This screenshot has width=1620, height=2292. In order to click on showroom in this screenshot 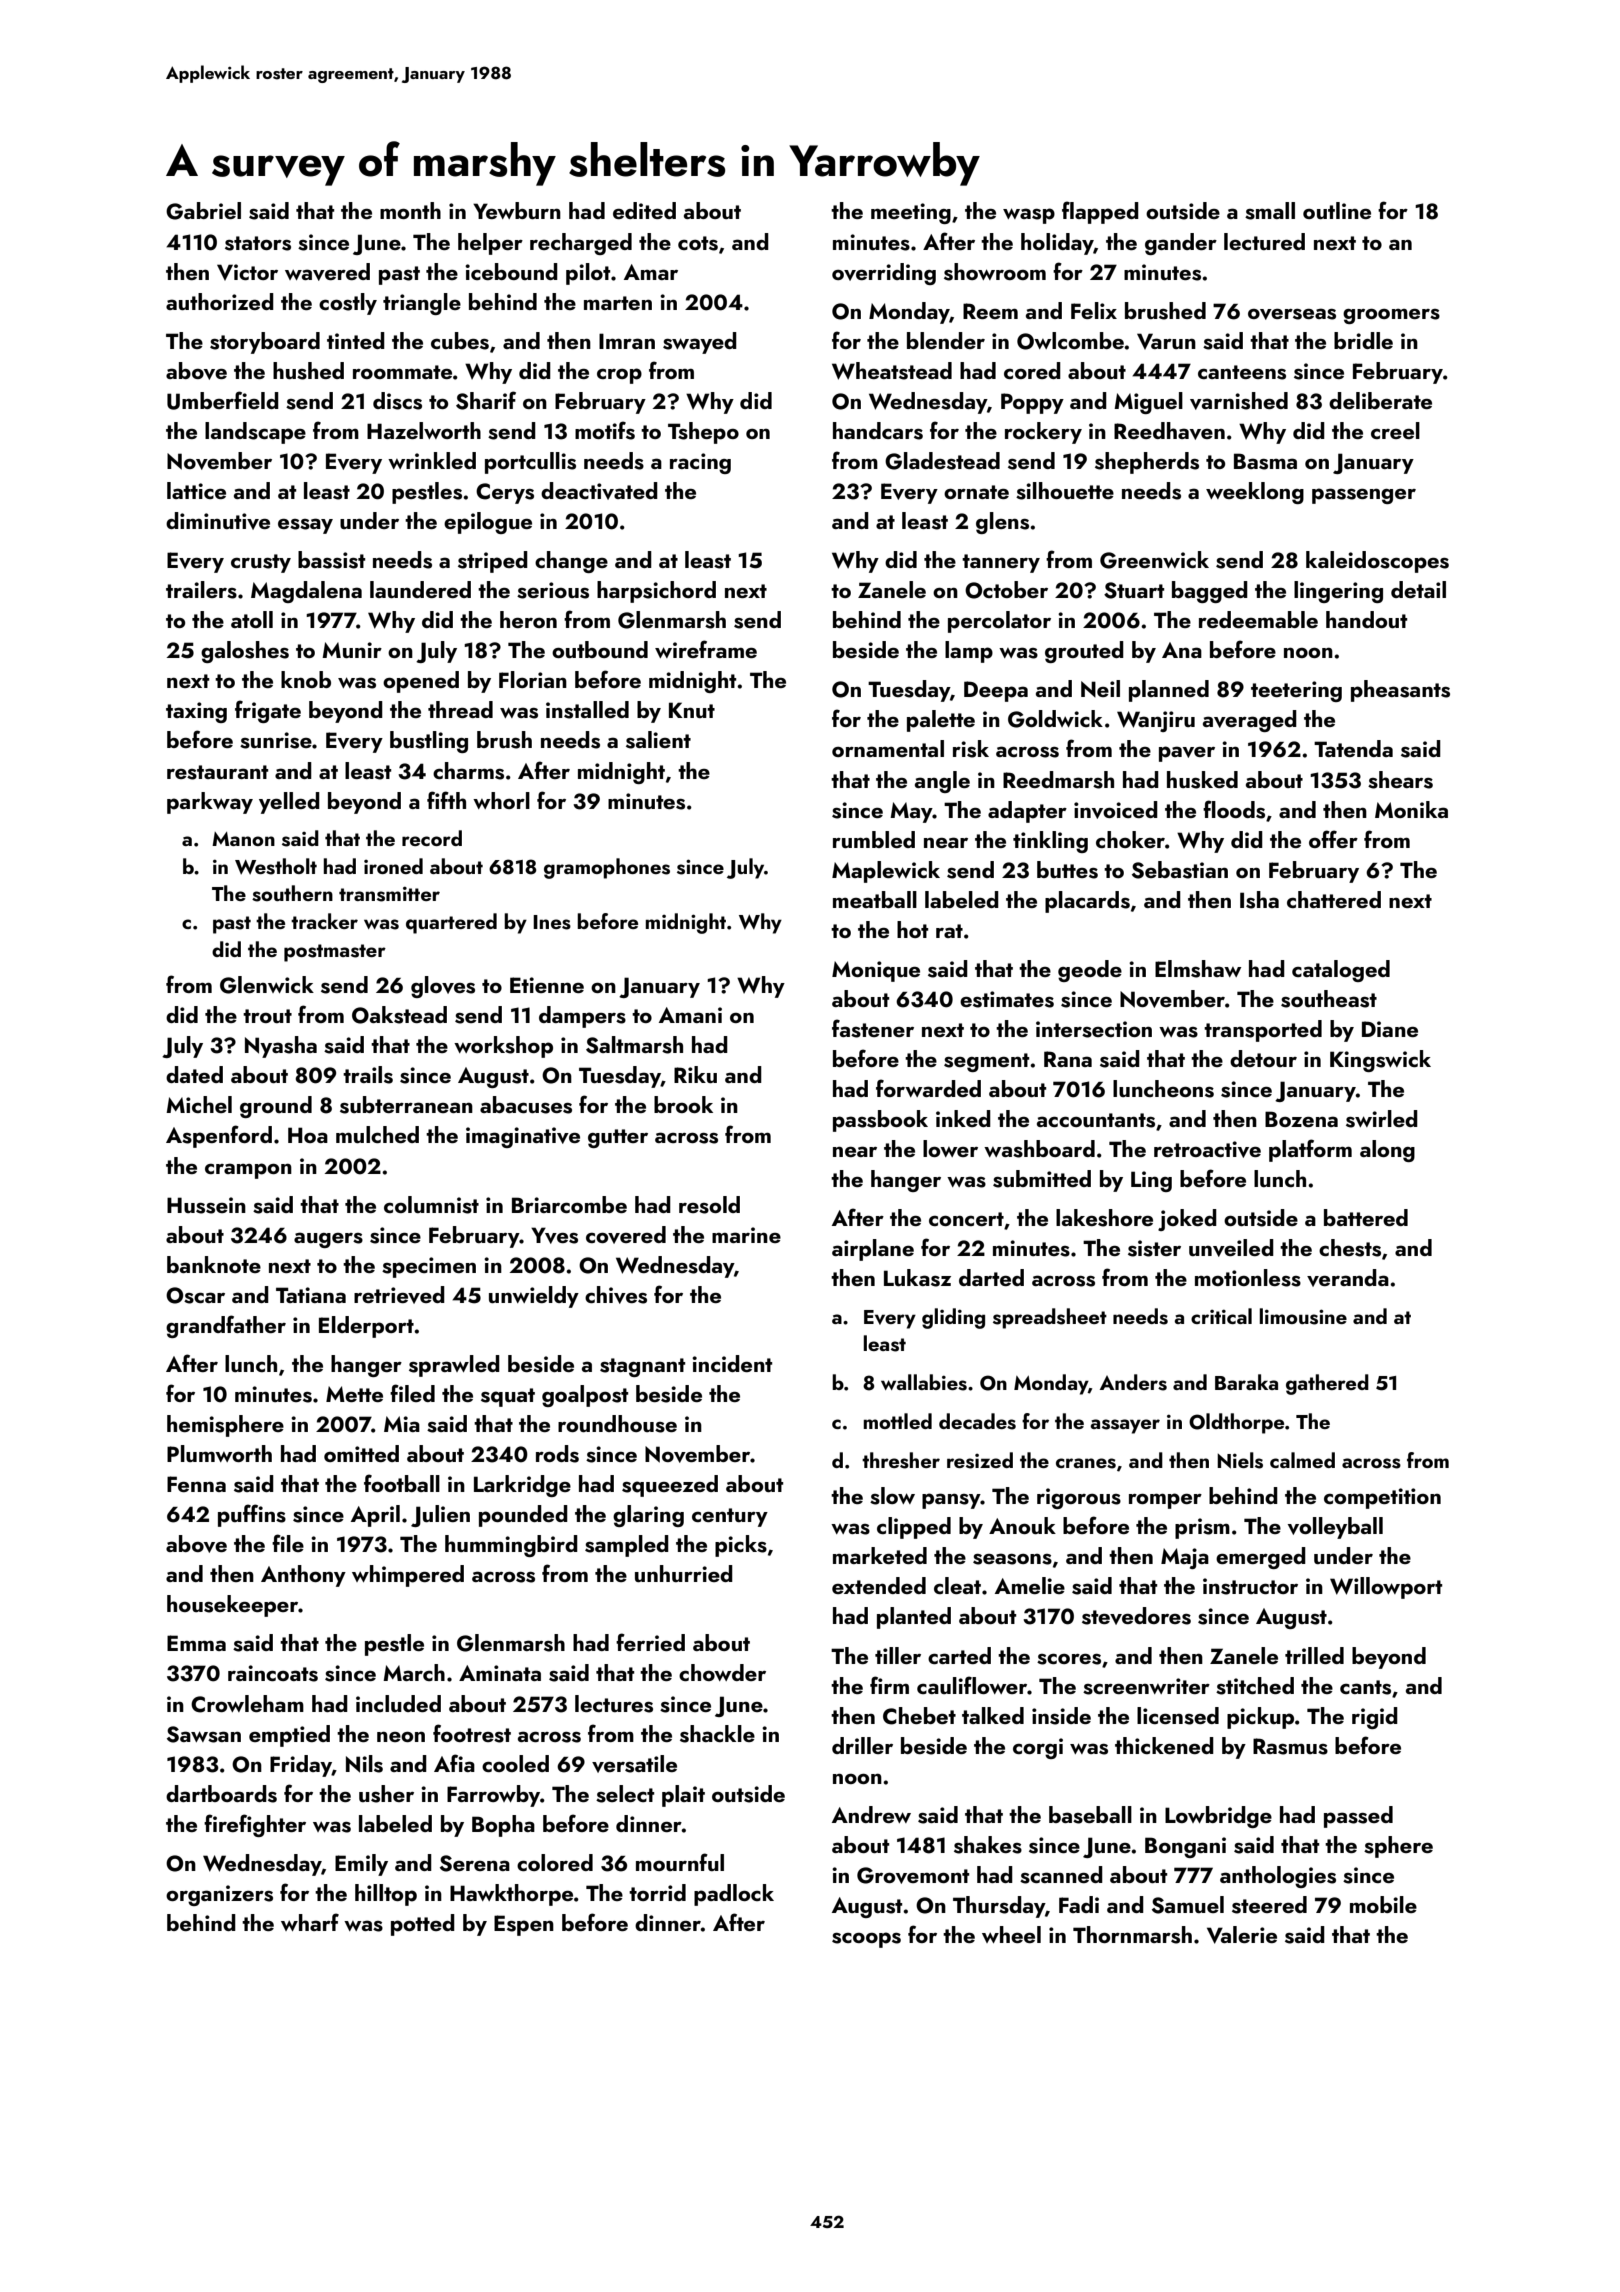, I will do `click(995, 272)`.
